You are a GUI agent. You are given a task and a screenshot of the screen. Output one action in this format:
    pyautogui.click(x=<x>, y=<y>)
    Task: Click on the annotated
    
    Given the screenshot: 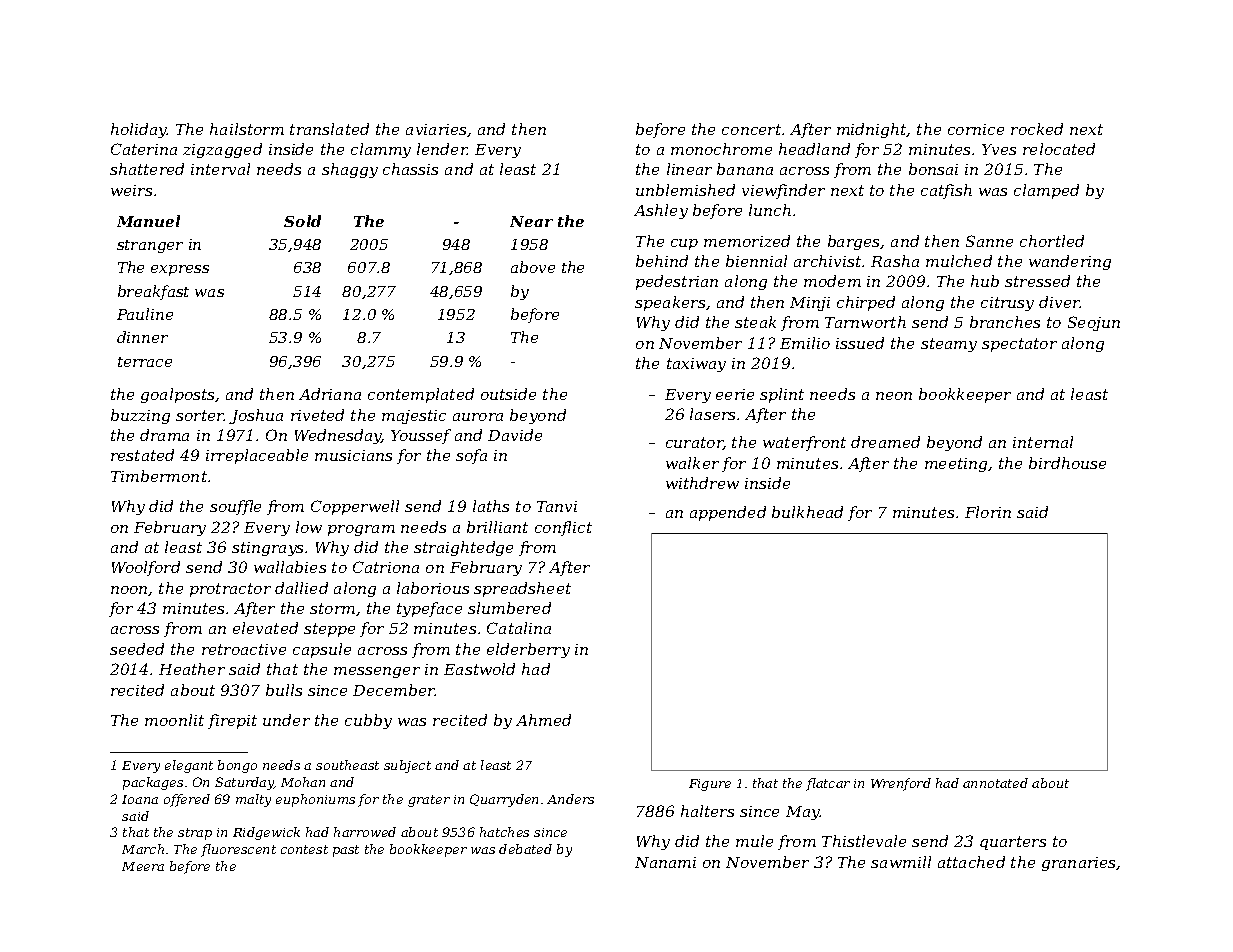 What is the action you would take?
    pyautogui.click(x=995, y=783)
